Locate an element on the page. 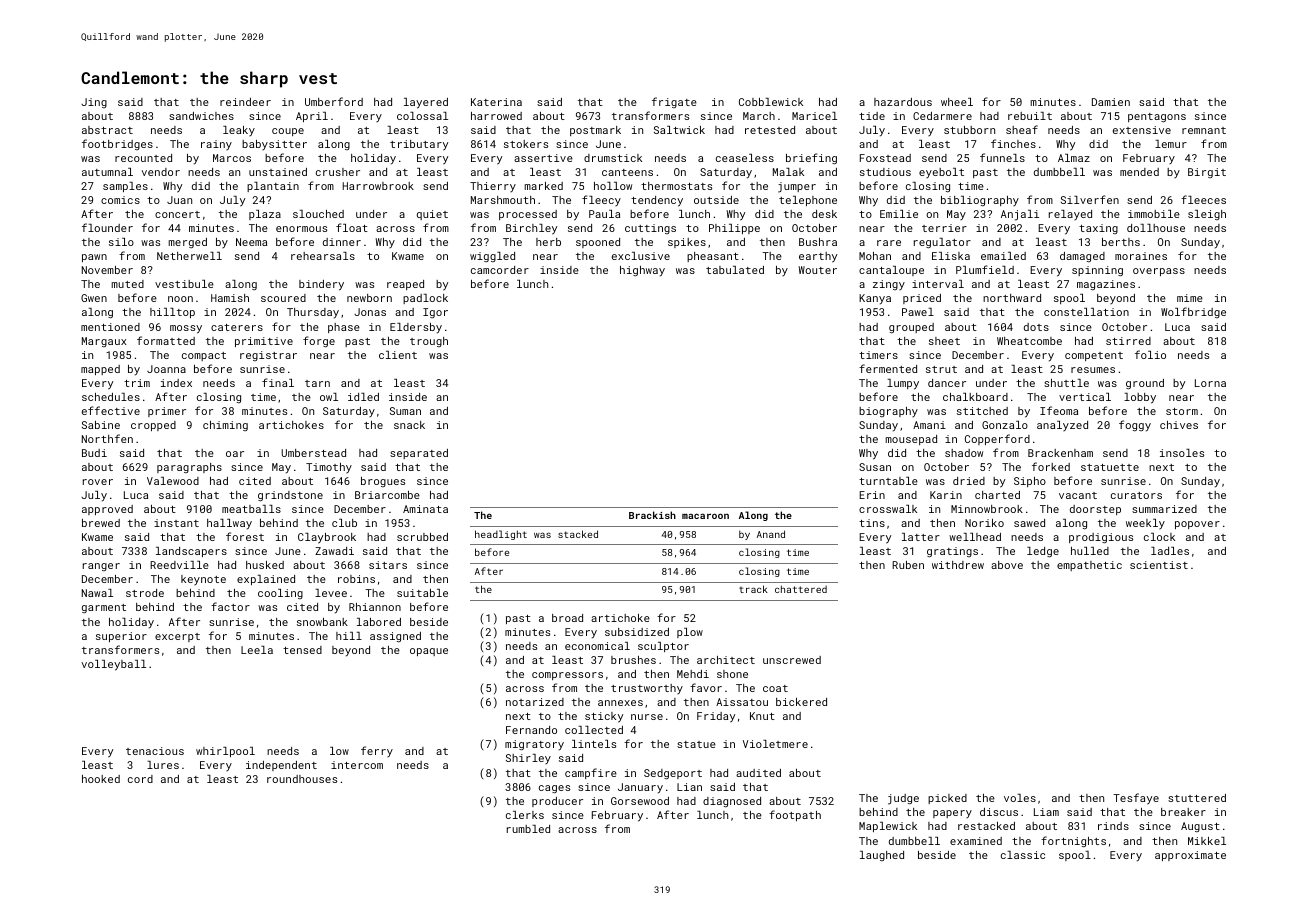 Image resolution: width=1308 pixels, height=924 pixels. Mehdi is located at coordinates (693, 674).
